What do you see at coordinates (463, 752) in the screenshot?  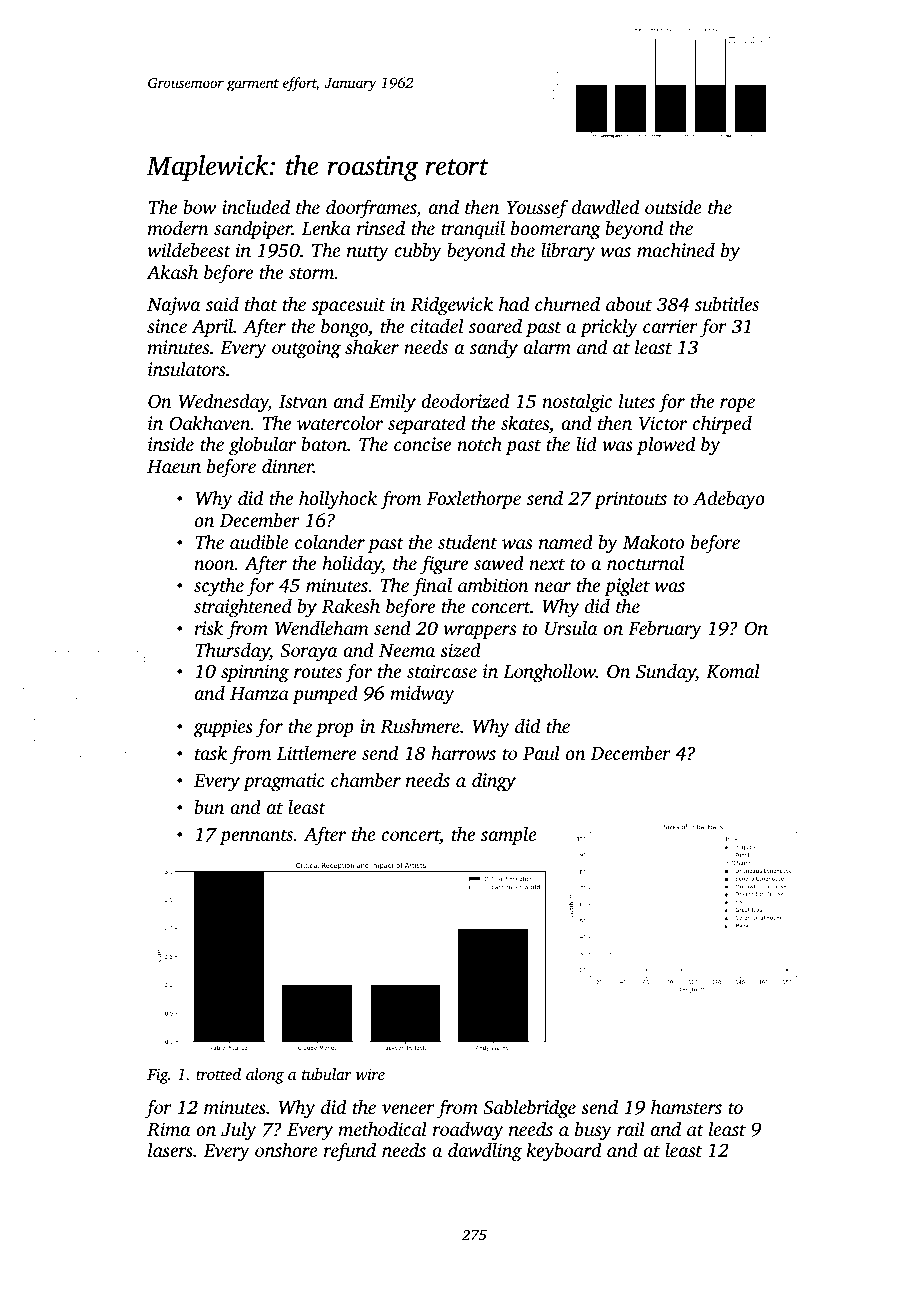 I see `harrows` at bounding box center [463, 752].
